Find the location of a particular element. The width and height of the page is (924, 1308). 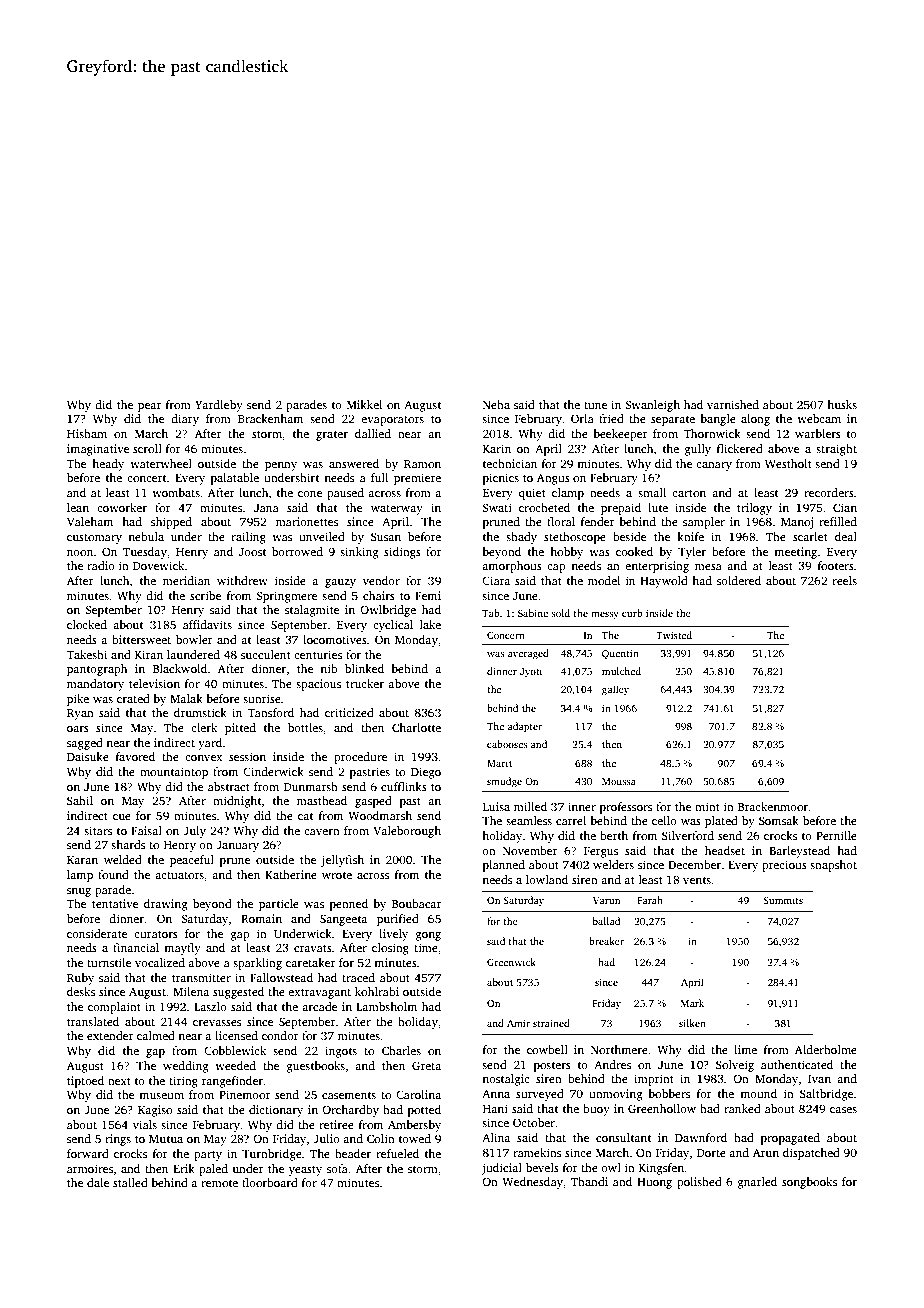

hobby is located at coordinates (566, 553).
